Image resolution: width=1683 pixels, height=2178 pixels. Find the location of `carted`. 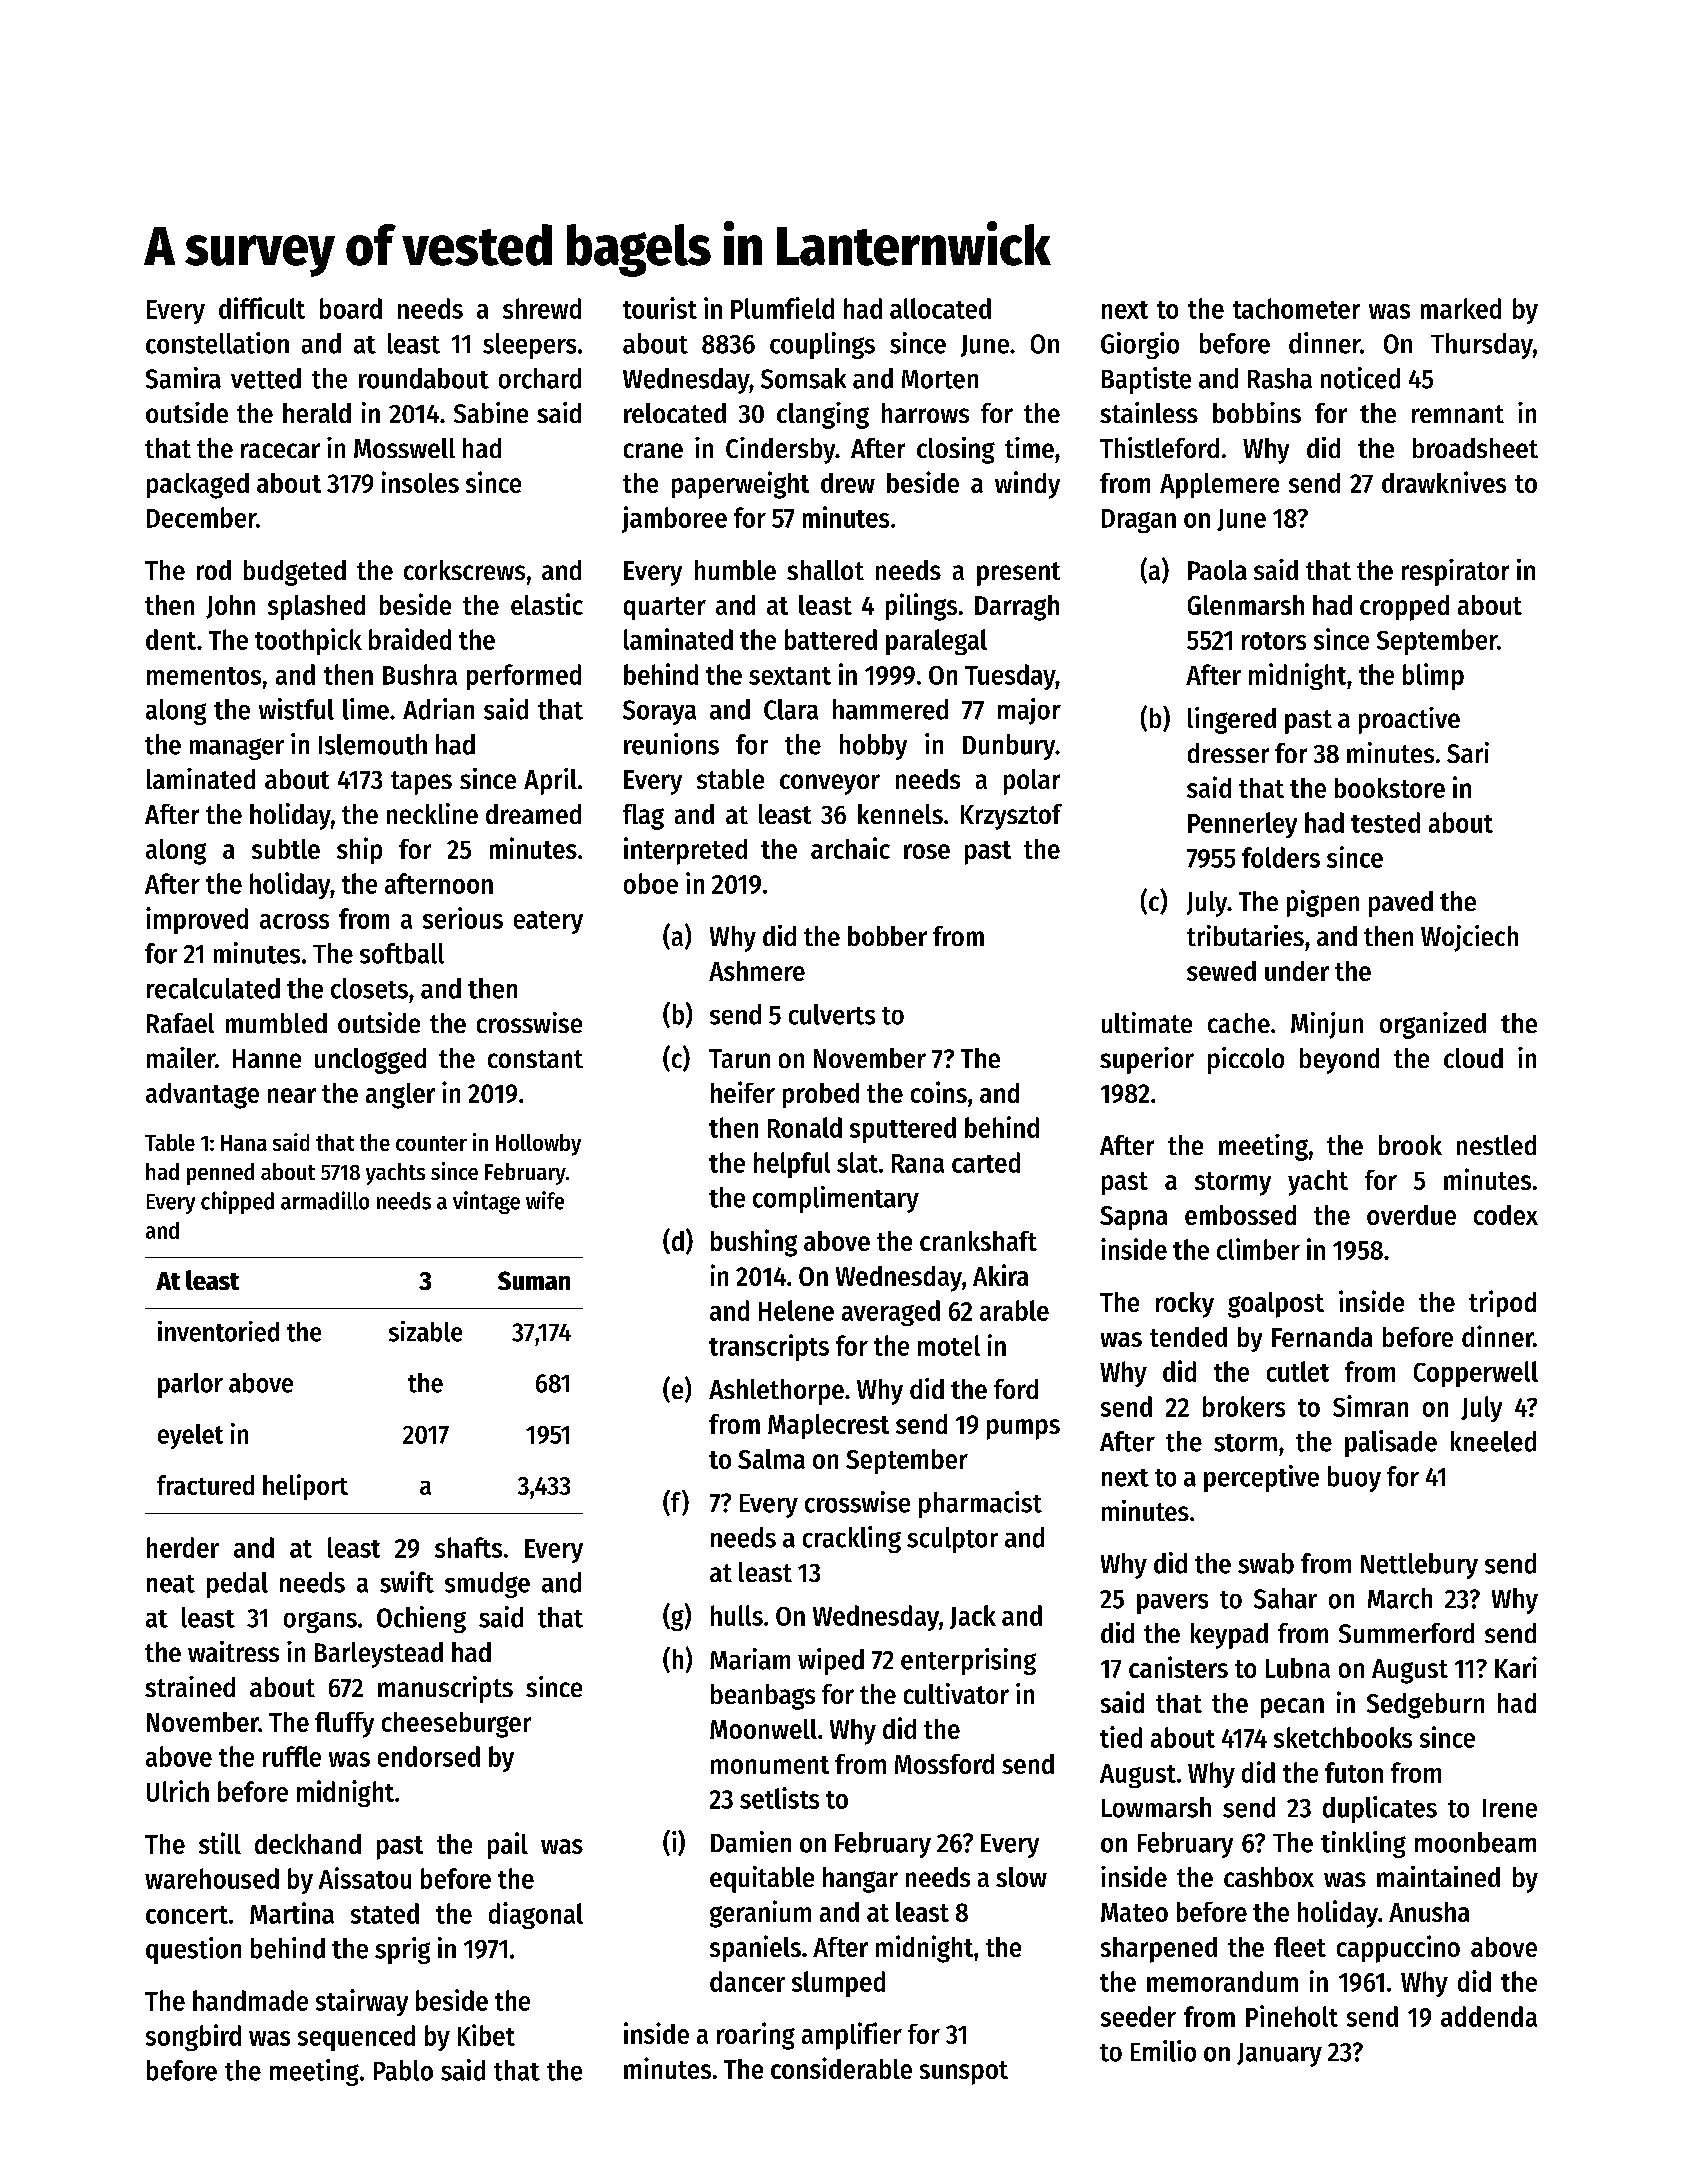

carted is located at coordinates (986, 1162).
